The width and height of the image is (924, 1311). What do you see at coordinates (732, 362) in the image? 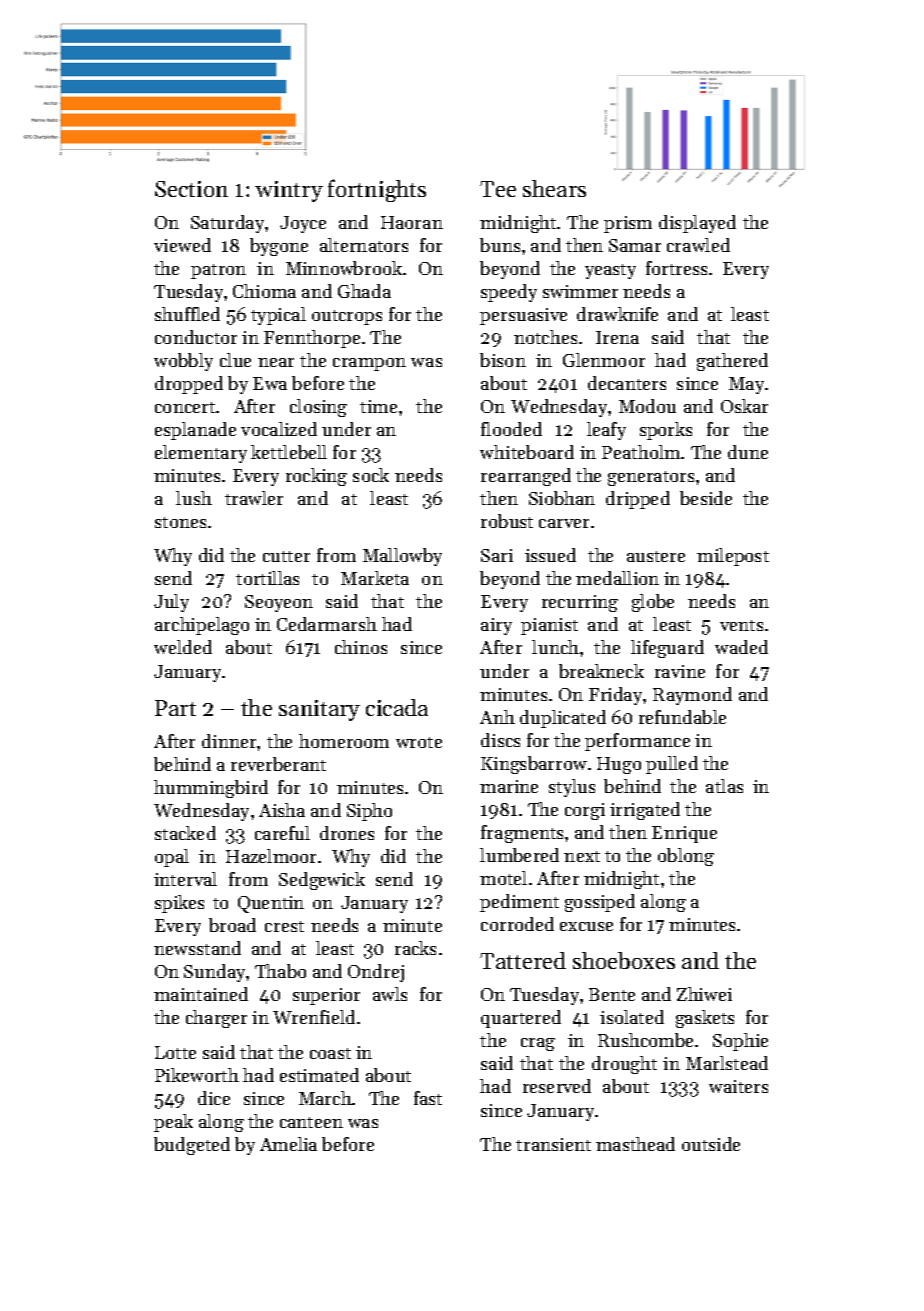
I see `gathered` at bounding box center [732, 362].
